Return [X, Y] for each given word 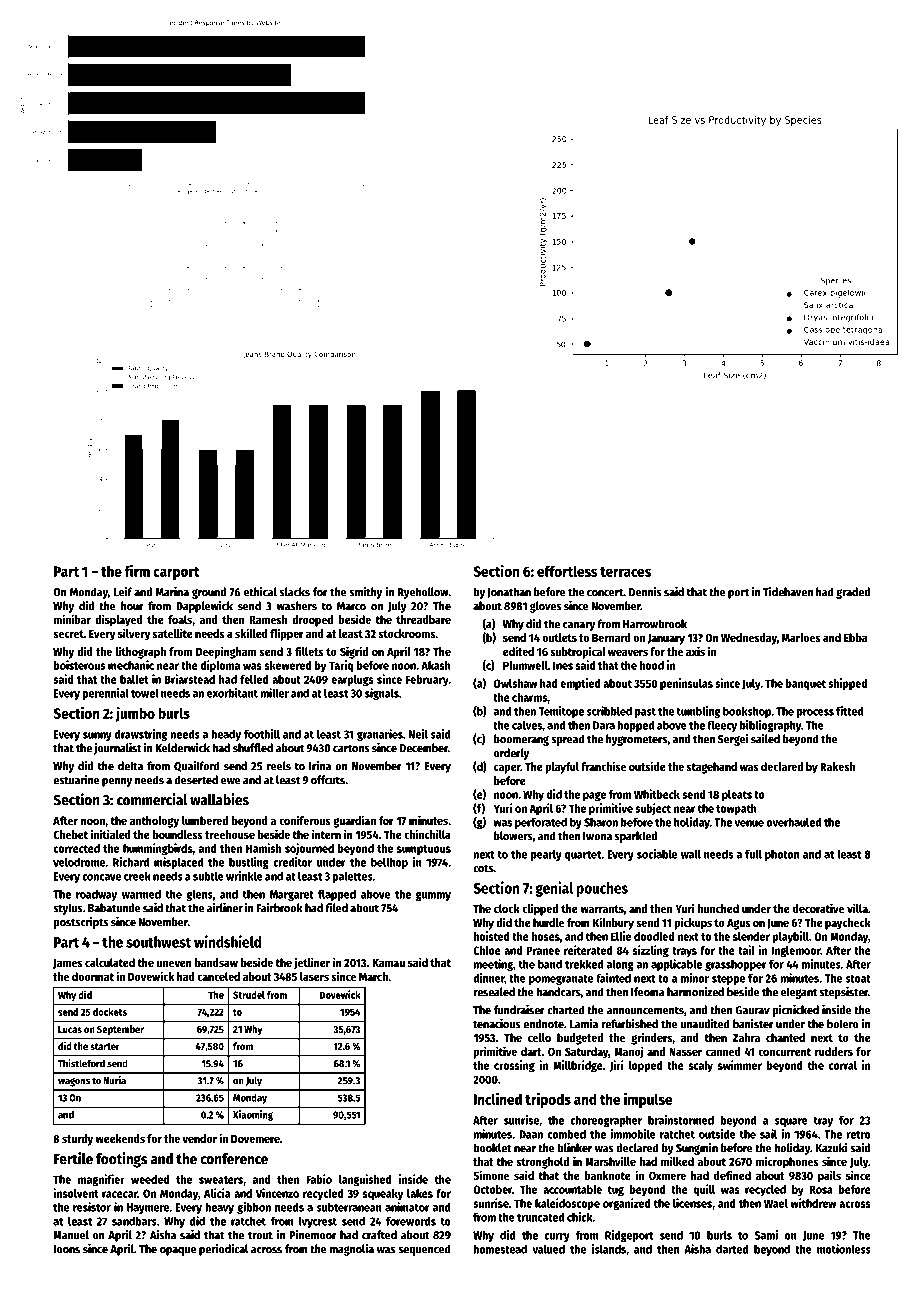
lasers [314, 976]
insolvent [76, 1193]
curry [557, 1237]
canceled [218, 976]
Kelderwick [182, 748]
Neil [418, 734]
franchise [603, 766]
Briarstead [190, 679]
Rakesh [837, 766]
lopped [645, 1067]
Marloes [801, 637]
